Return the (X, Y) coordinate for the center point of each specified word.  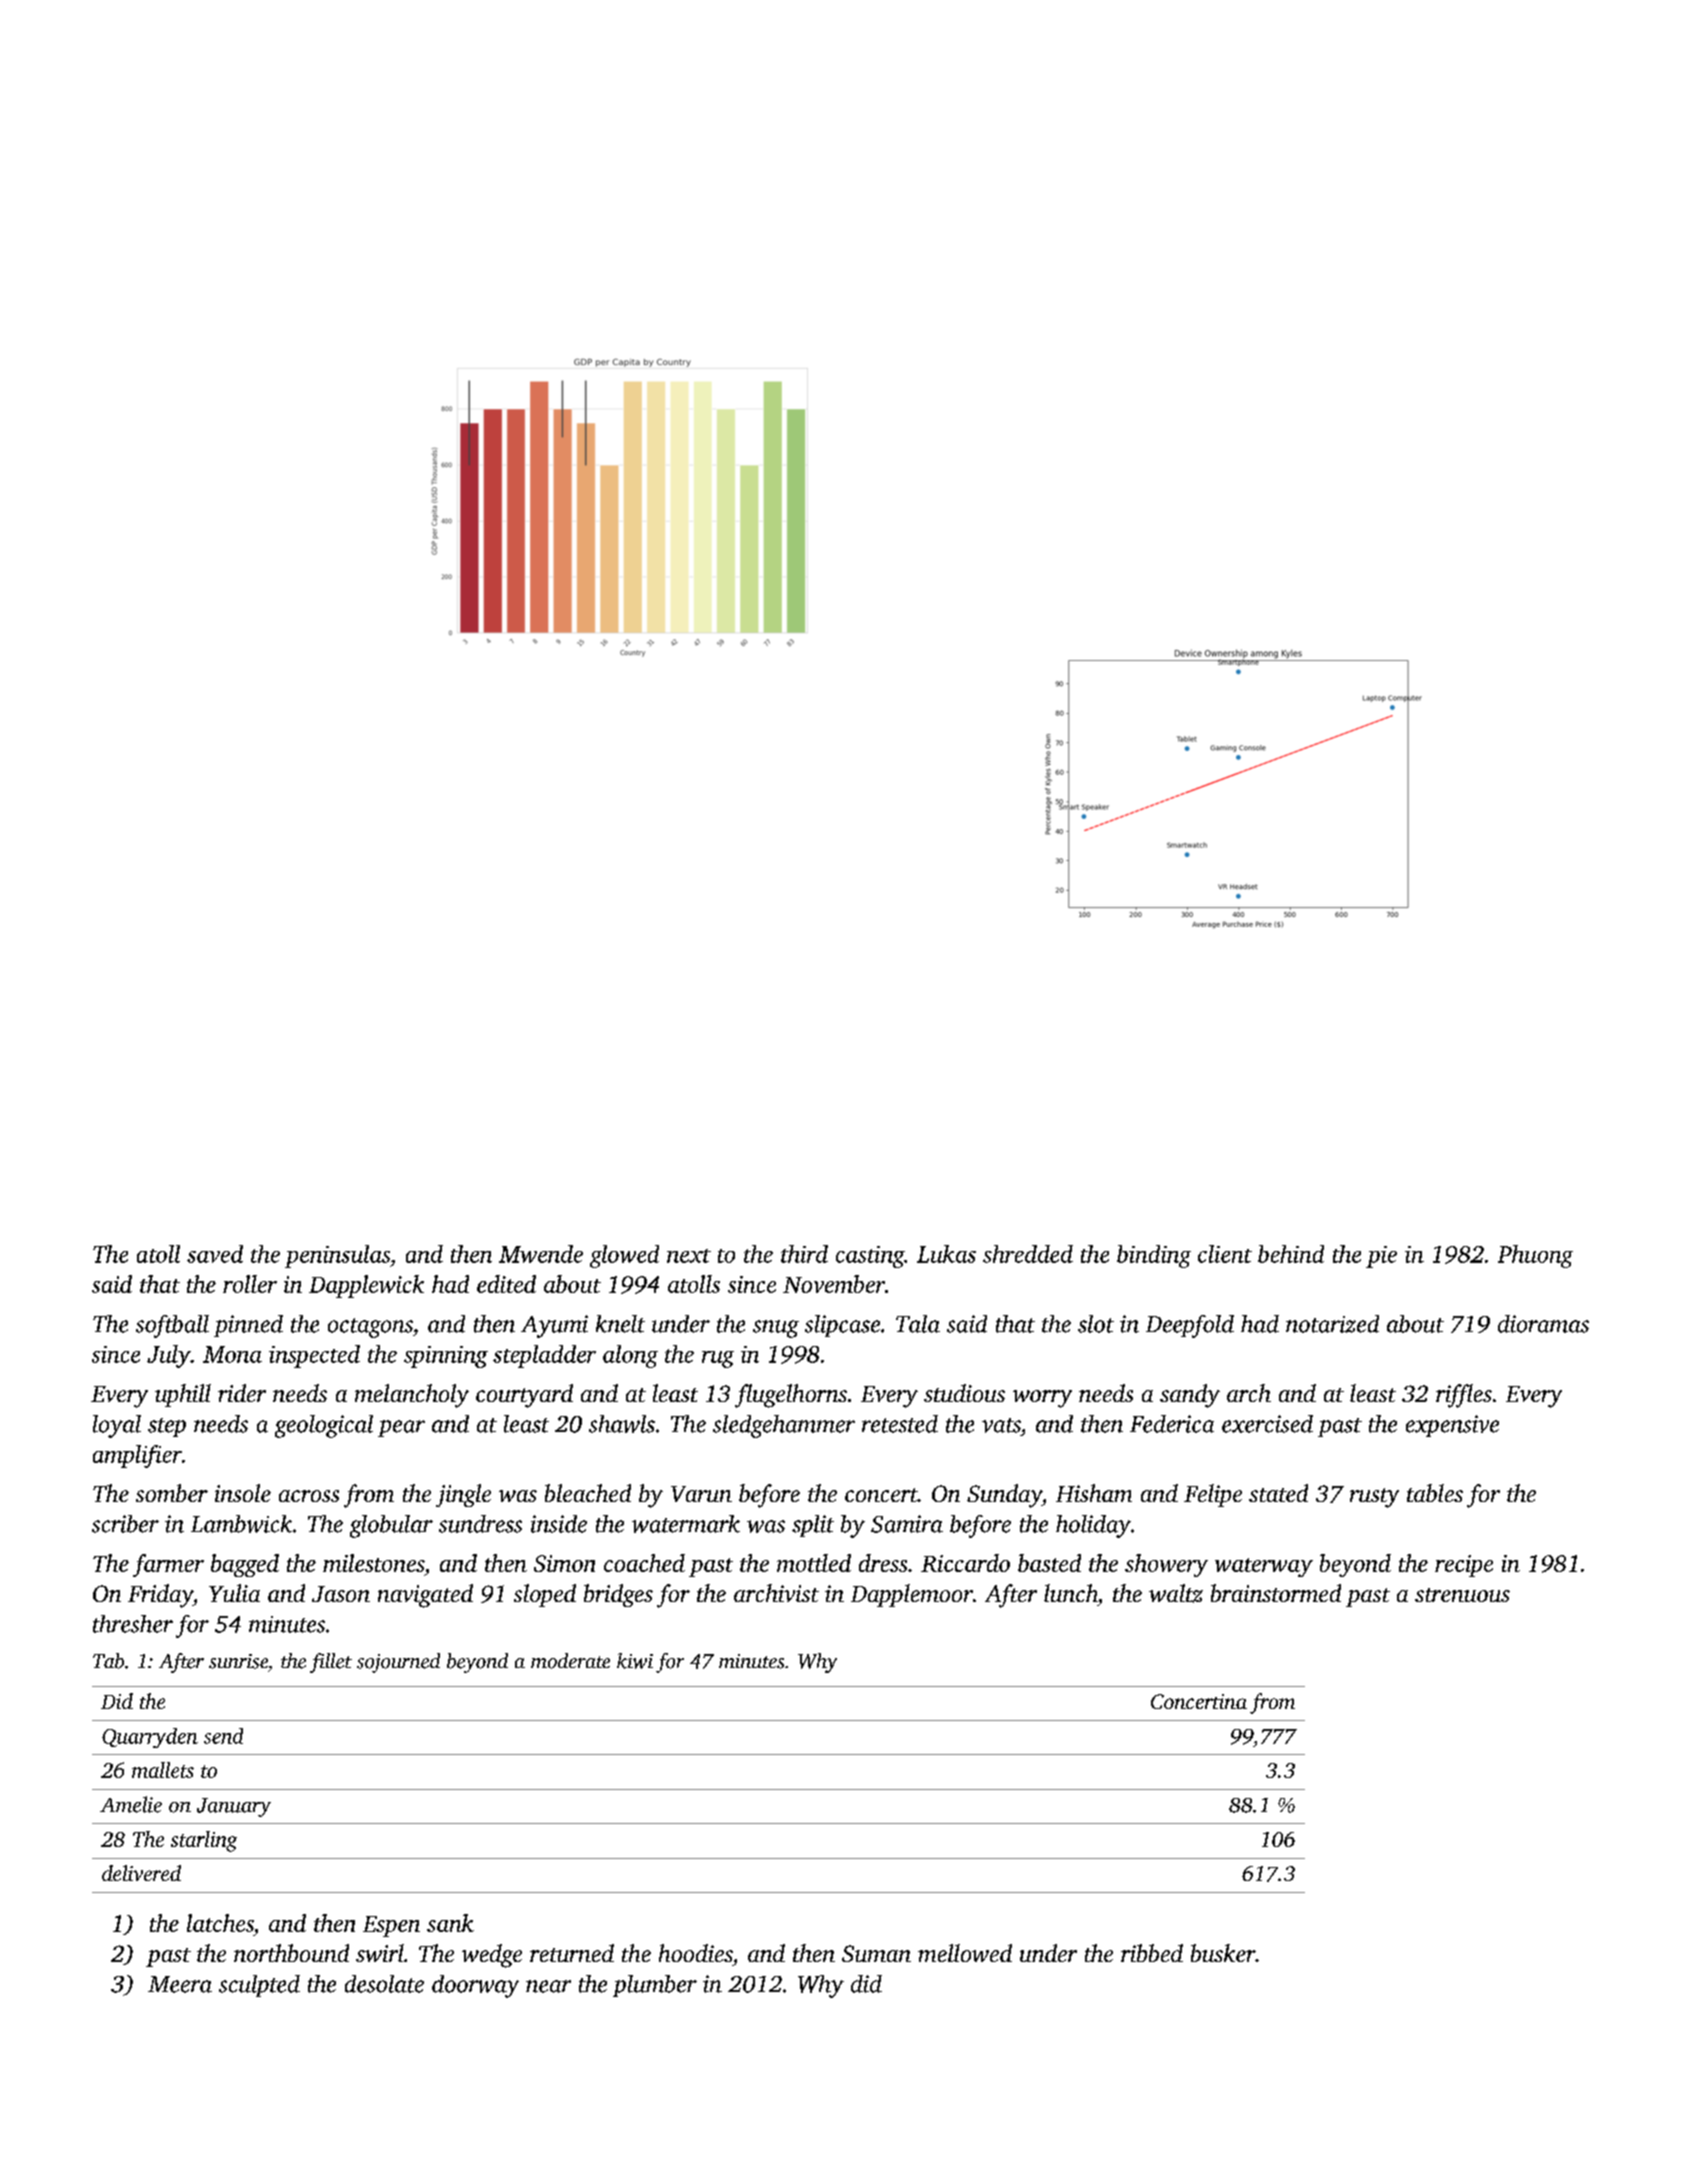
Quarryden (150, 1738)
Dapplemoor (912, 1595)
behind (1291, 1254)
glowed (624, 1256)
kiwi (635, 1661)
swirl (380, 1953)
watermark (686, 1524)
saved (215, 1254)
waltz (1176, 1593)
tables (1435, 1493)
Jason (341, 1594)
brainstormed (1276, 1593)
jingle (463, 1495)
